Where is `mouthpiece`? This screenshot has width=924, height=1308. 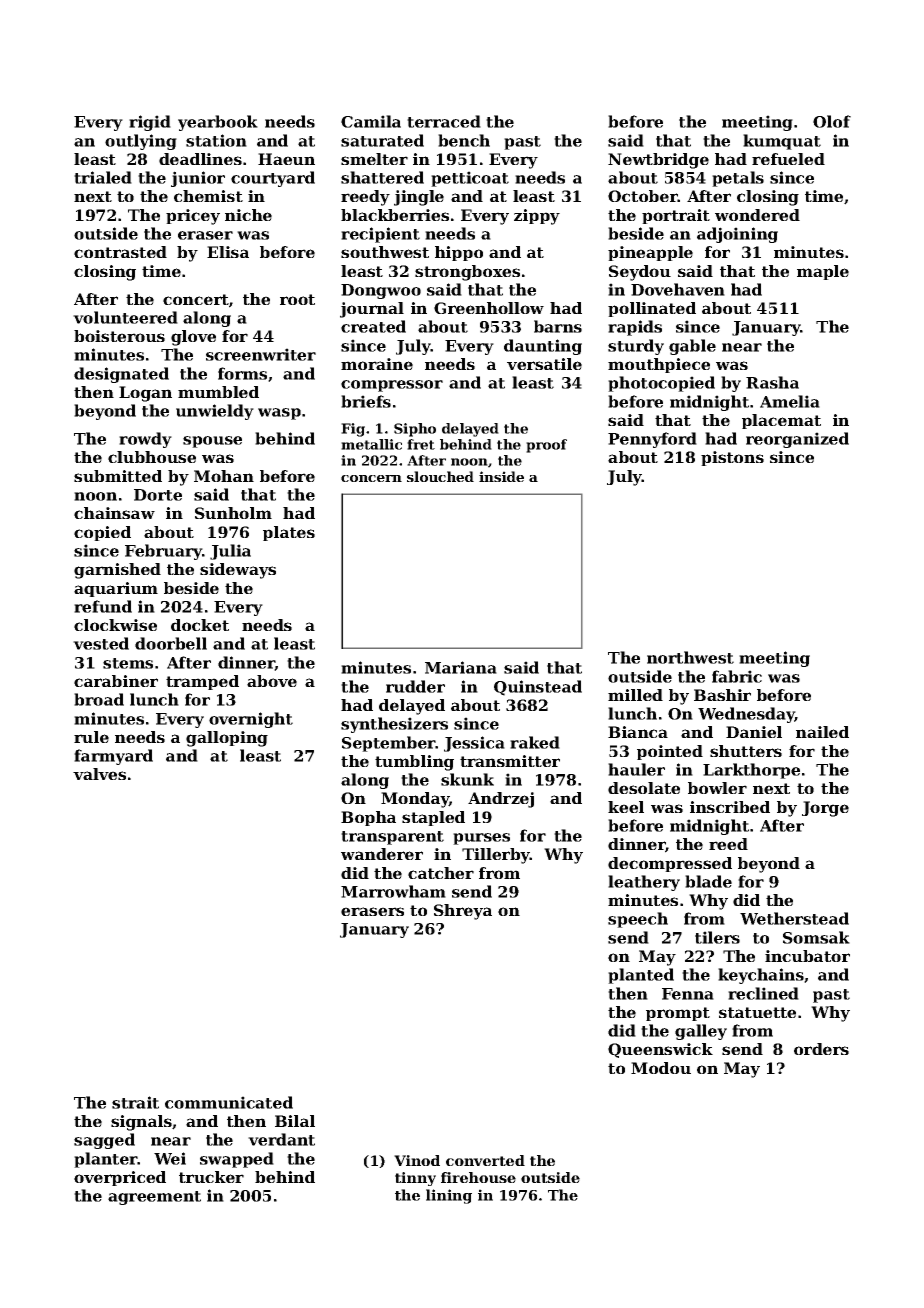
mouthpiece is located at coordinates (659, 365).
